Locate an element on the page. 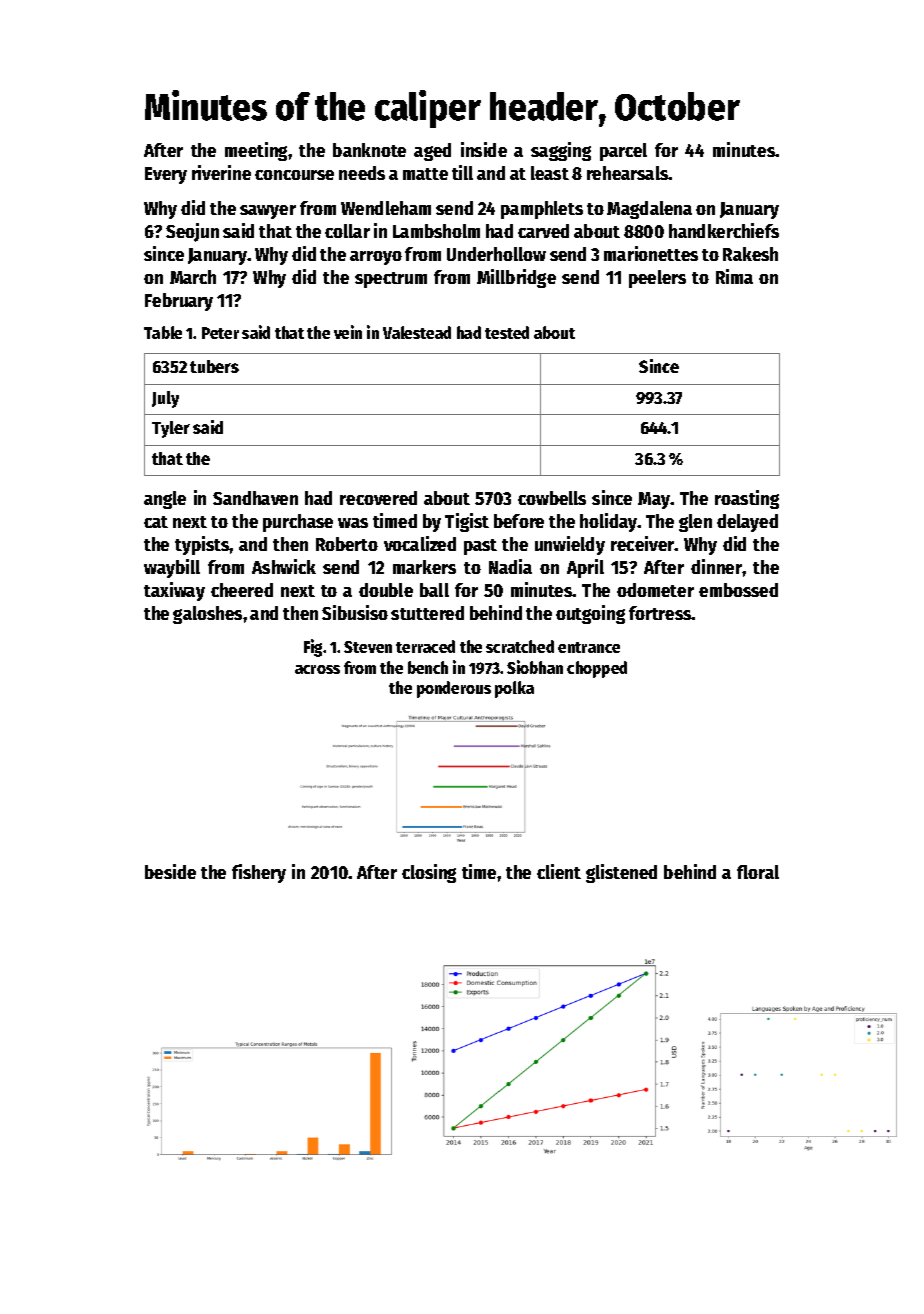  outgoing is located at coordinates (590, 614).
